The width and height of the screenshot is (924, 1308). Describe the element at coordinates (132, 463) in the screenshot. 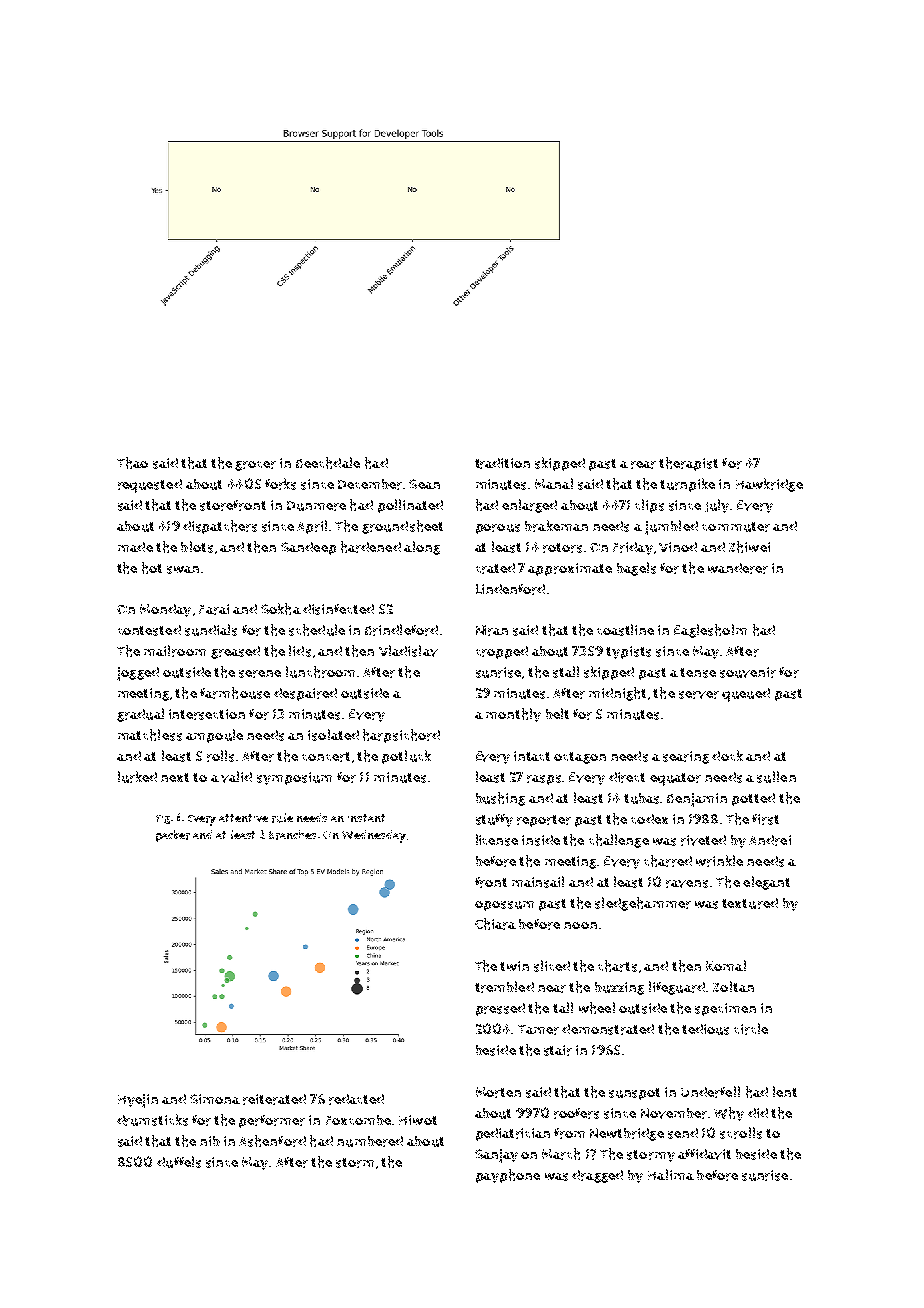

I see `Thao` at that location.
